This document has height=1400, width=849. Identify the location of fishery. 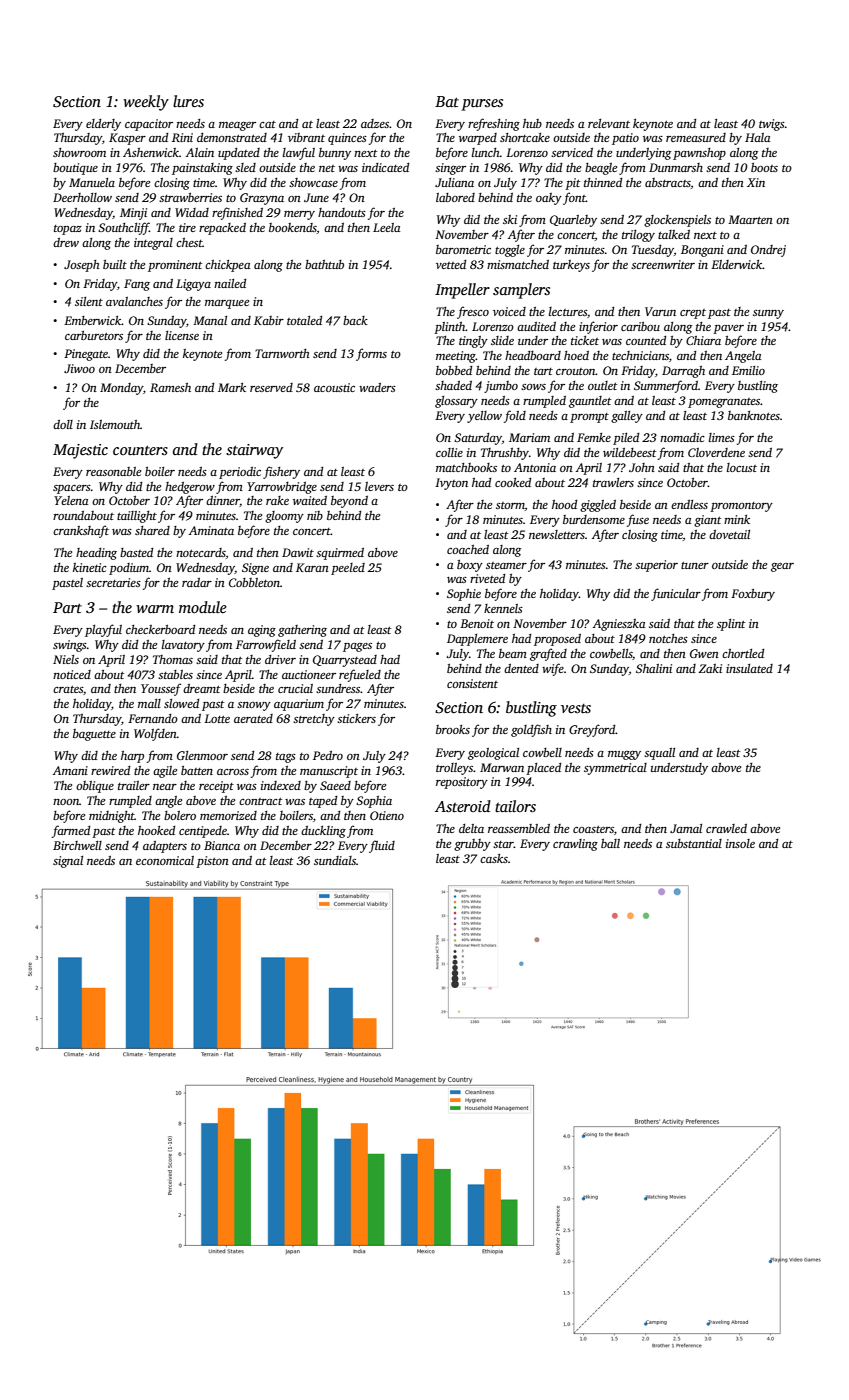
(281, 472).
